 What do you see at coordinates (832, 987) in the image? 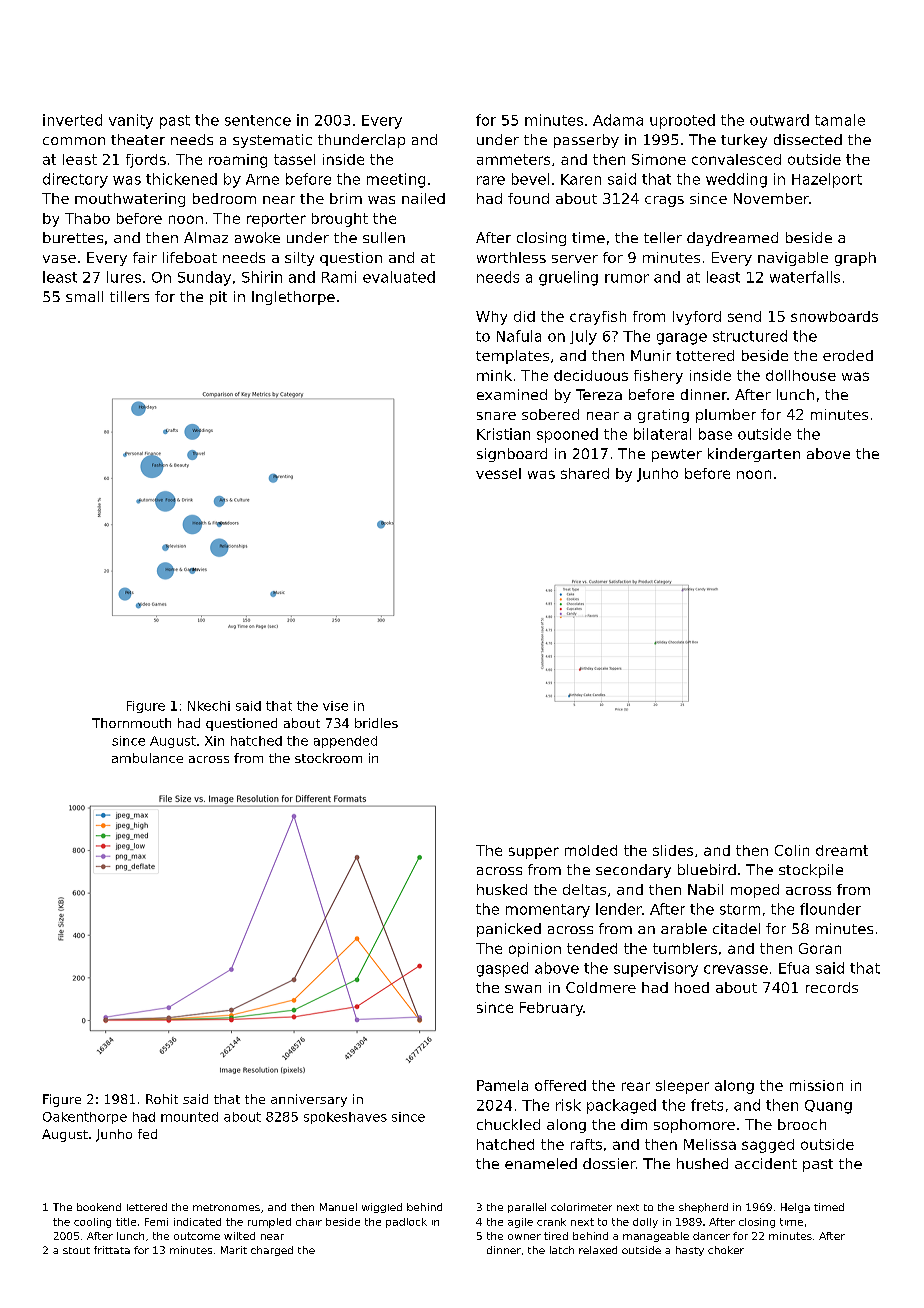
I see `records` at bounding box center [832, 987].
